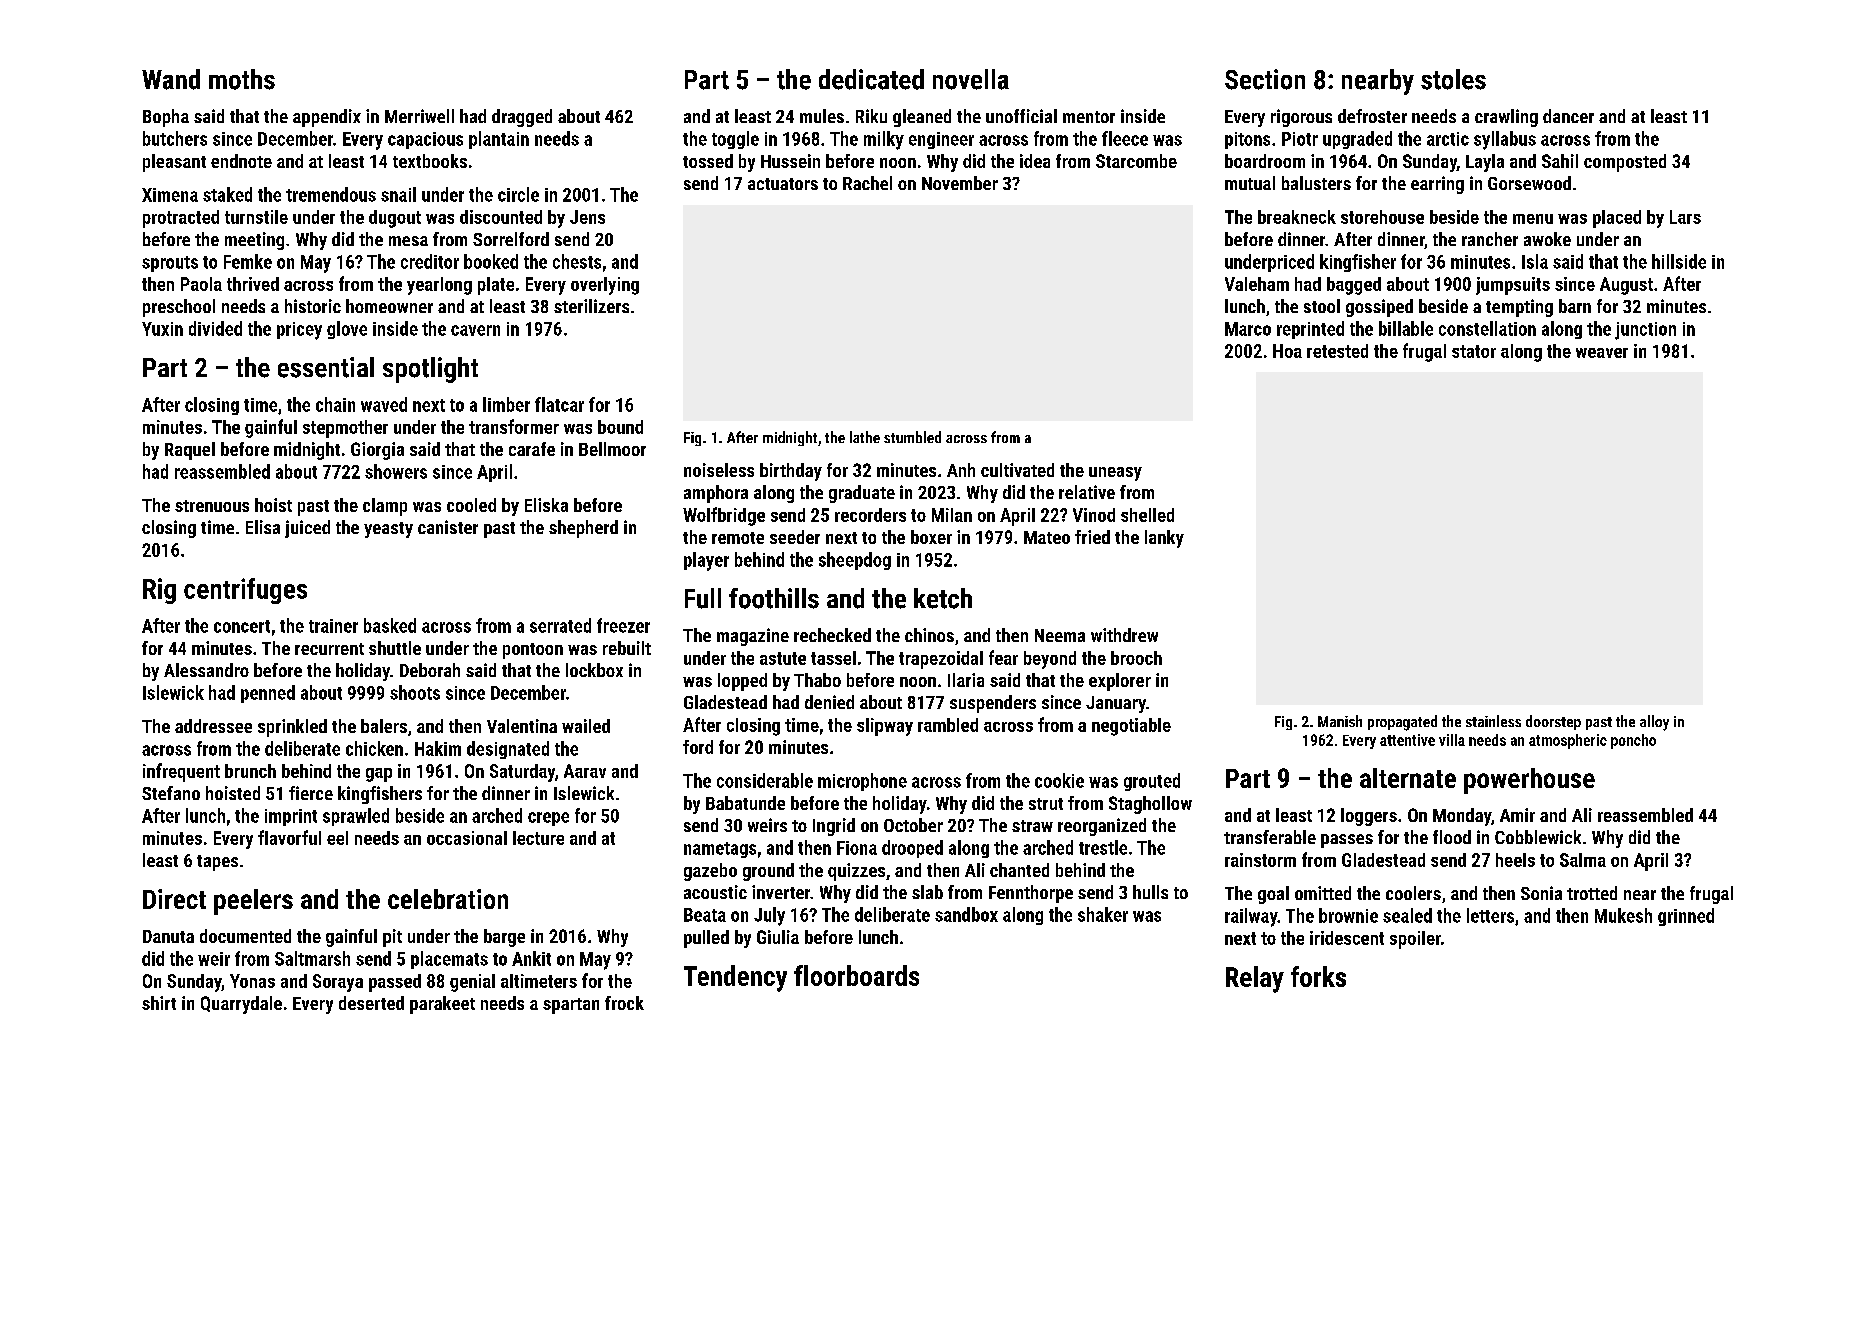 The width and height of the screenshot is (1876, 1326). Describe the element at coordinates (242, 79) in the screenshot. I see `moths` at that location.
